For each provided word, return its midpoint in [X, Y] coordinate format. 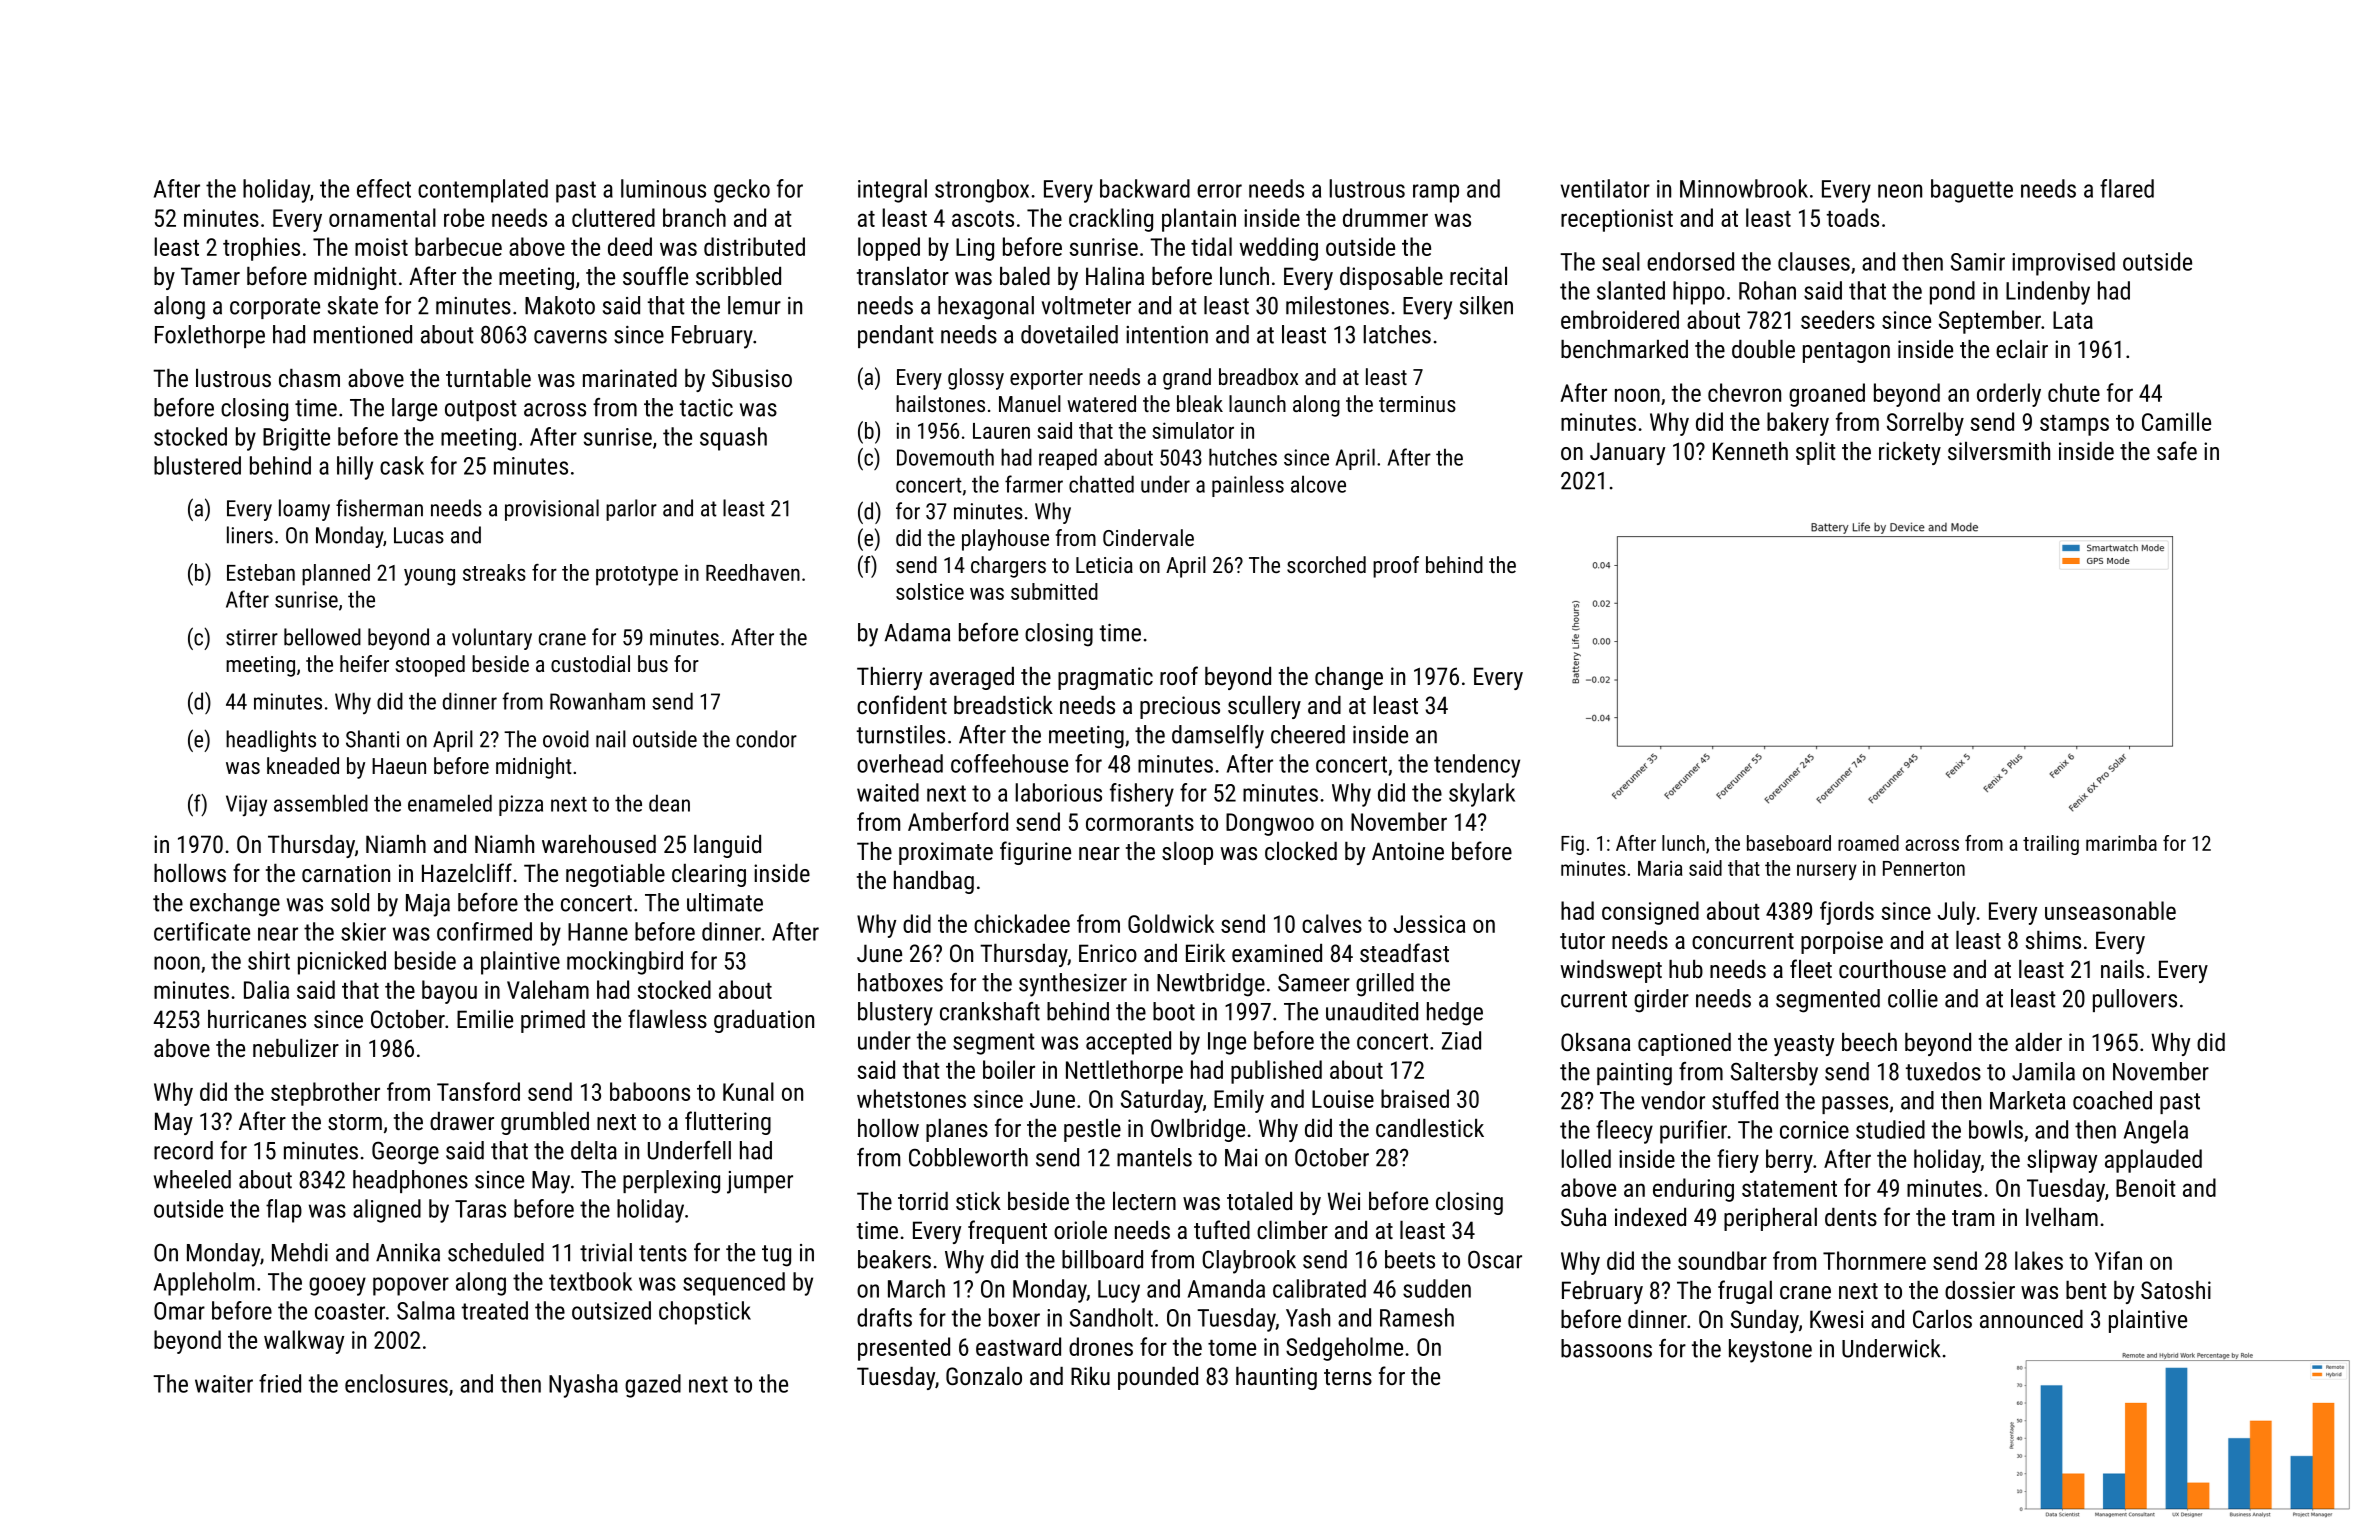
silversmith [1999, 451]
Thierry [889, 678]
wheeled [192, 1179]
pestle [1092, 1130]
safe [2177, 450]
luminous [663, 188]
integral [892, 191]
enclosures [396, 1383]
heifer [364, 663]
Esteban [261, 572]
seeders [1838, 319]
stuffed [1745, 1100]
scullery [1264, 707]
